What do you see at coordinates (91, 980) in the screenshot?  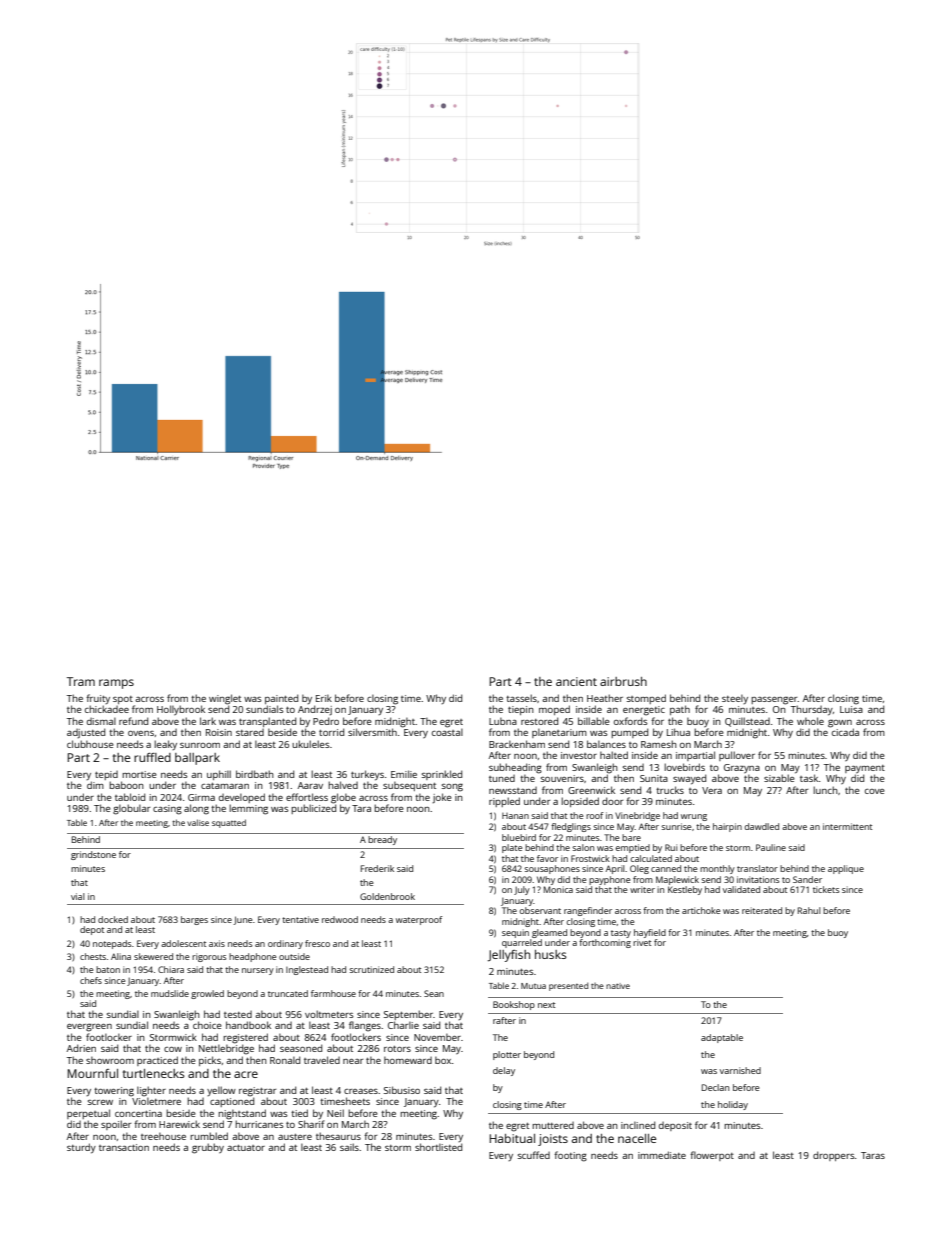 I see `chefs` at bounding box center [91, 980].
